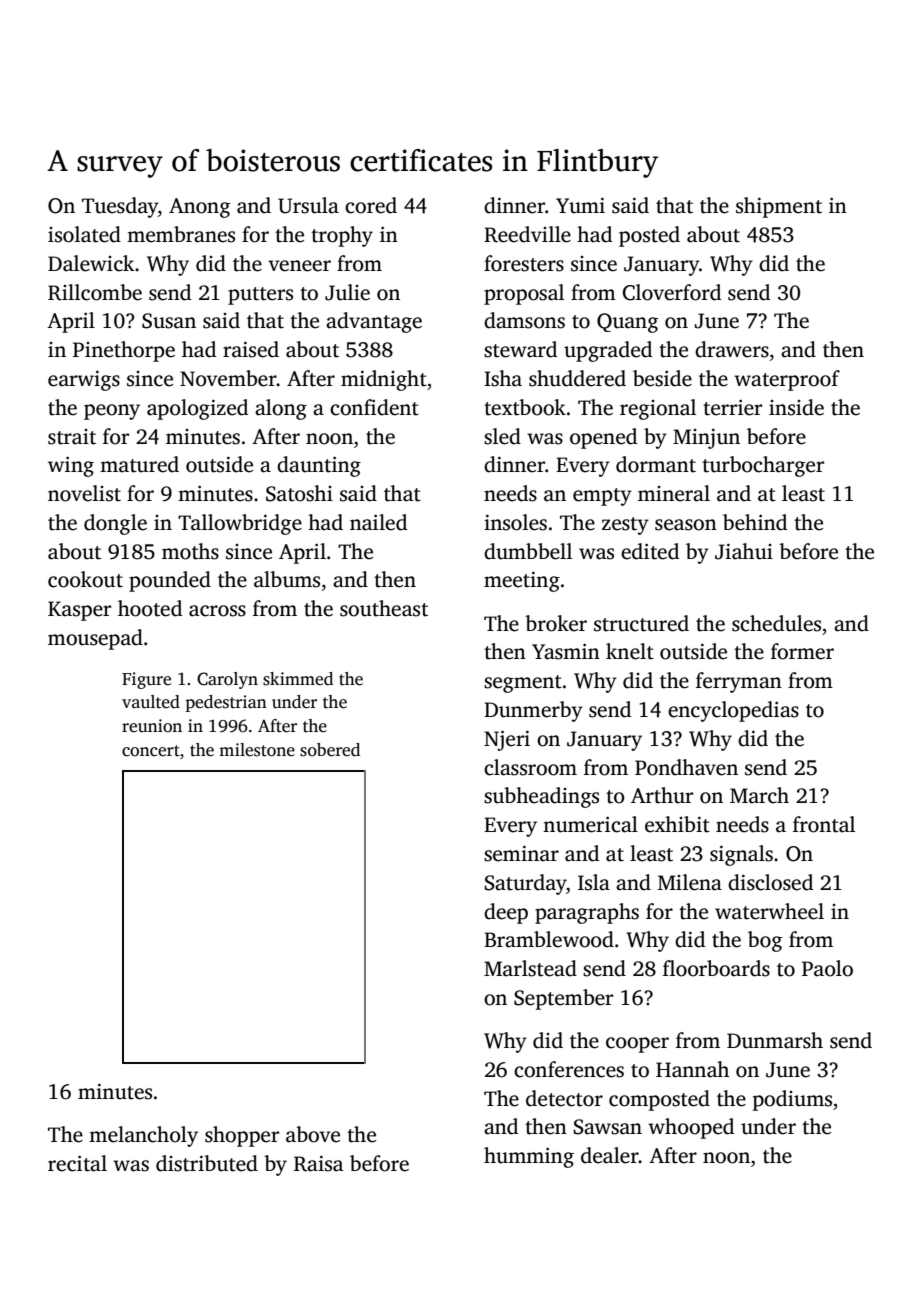 The image size is (924, 1314). What do you see at coordinates (242, 1136) in the document?
I see `shopper` at bounding box center [242, 1136].
